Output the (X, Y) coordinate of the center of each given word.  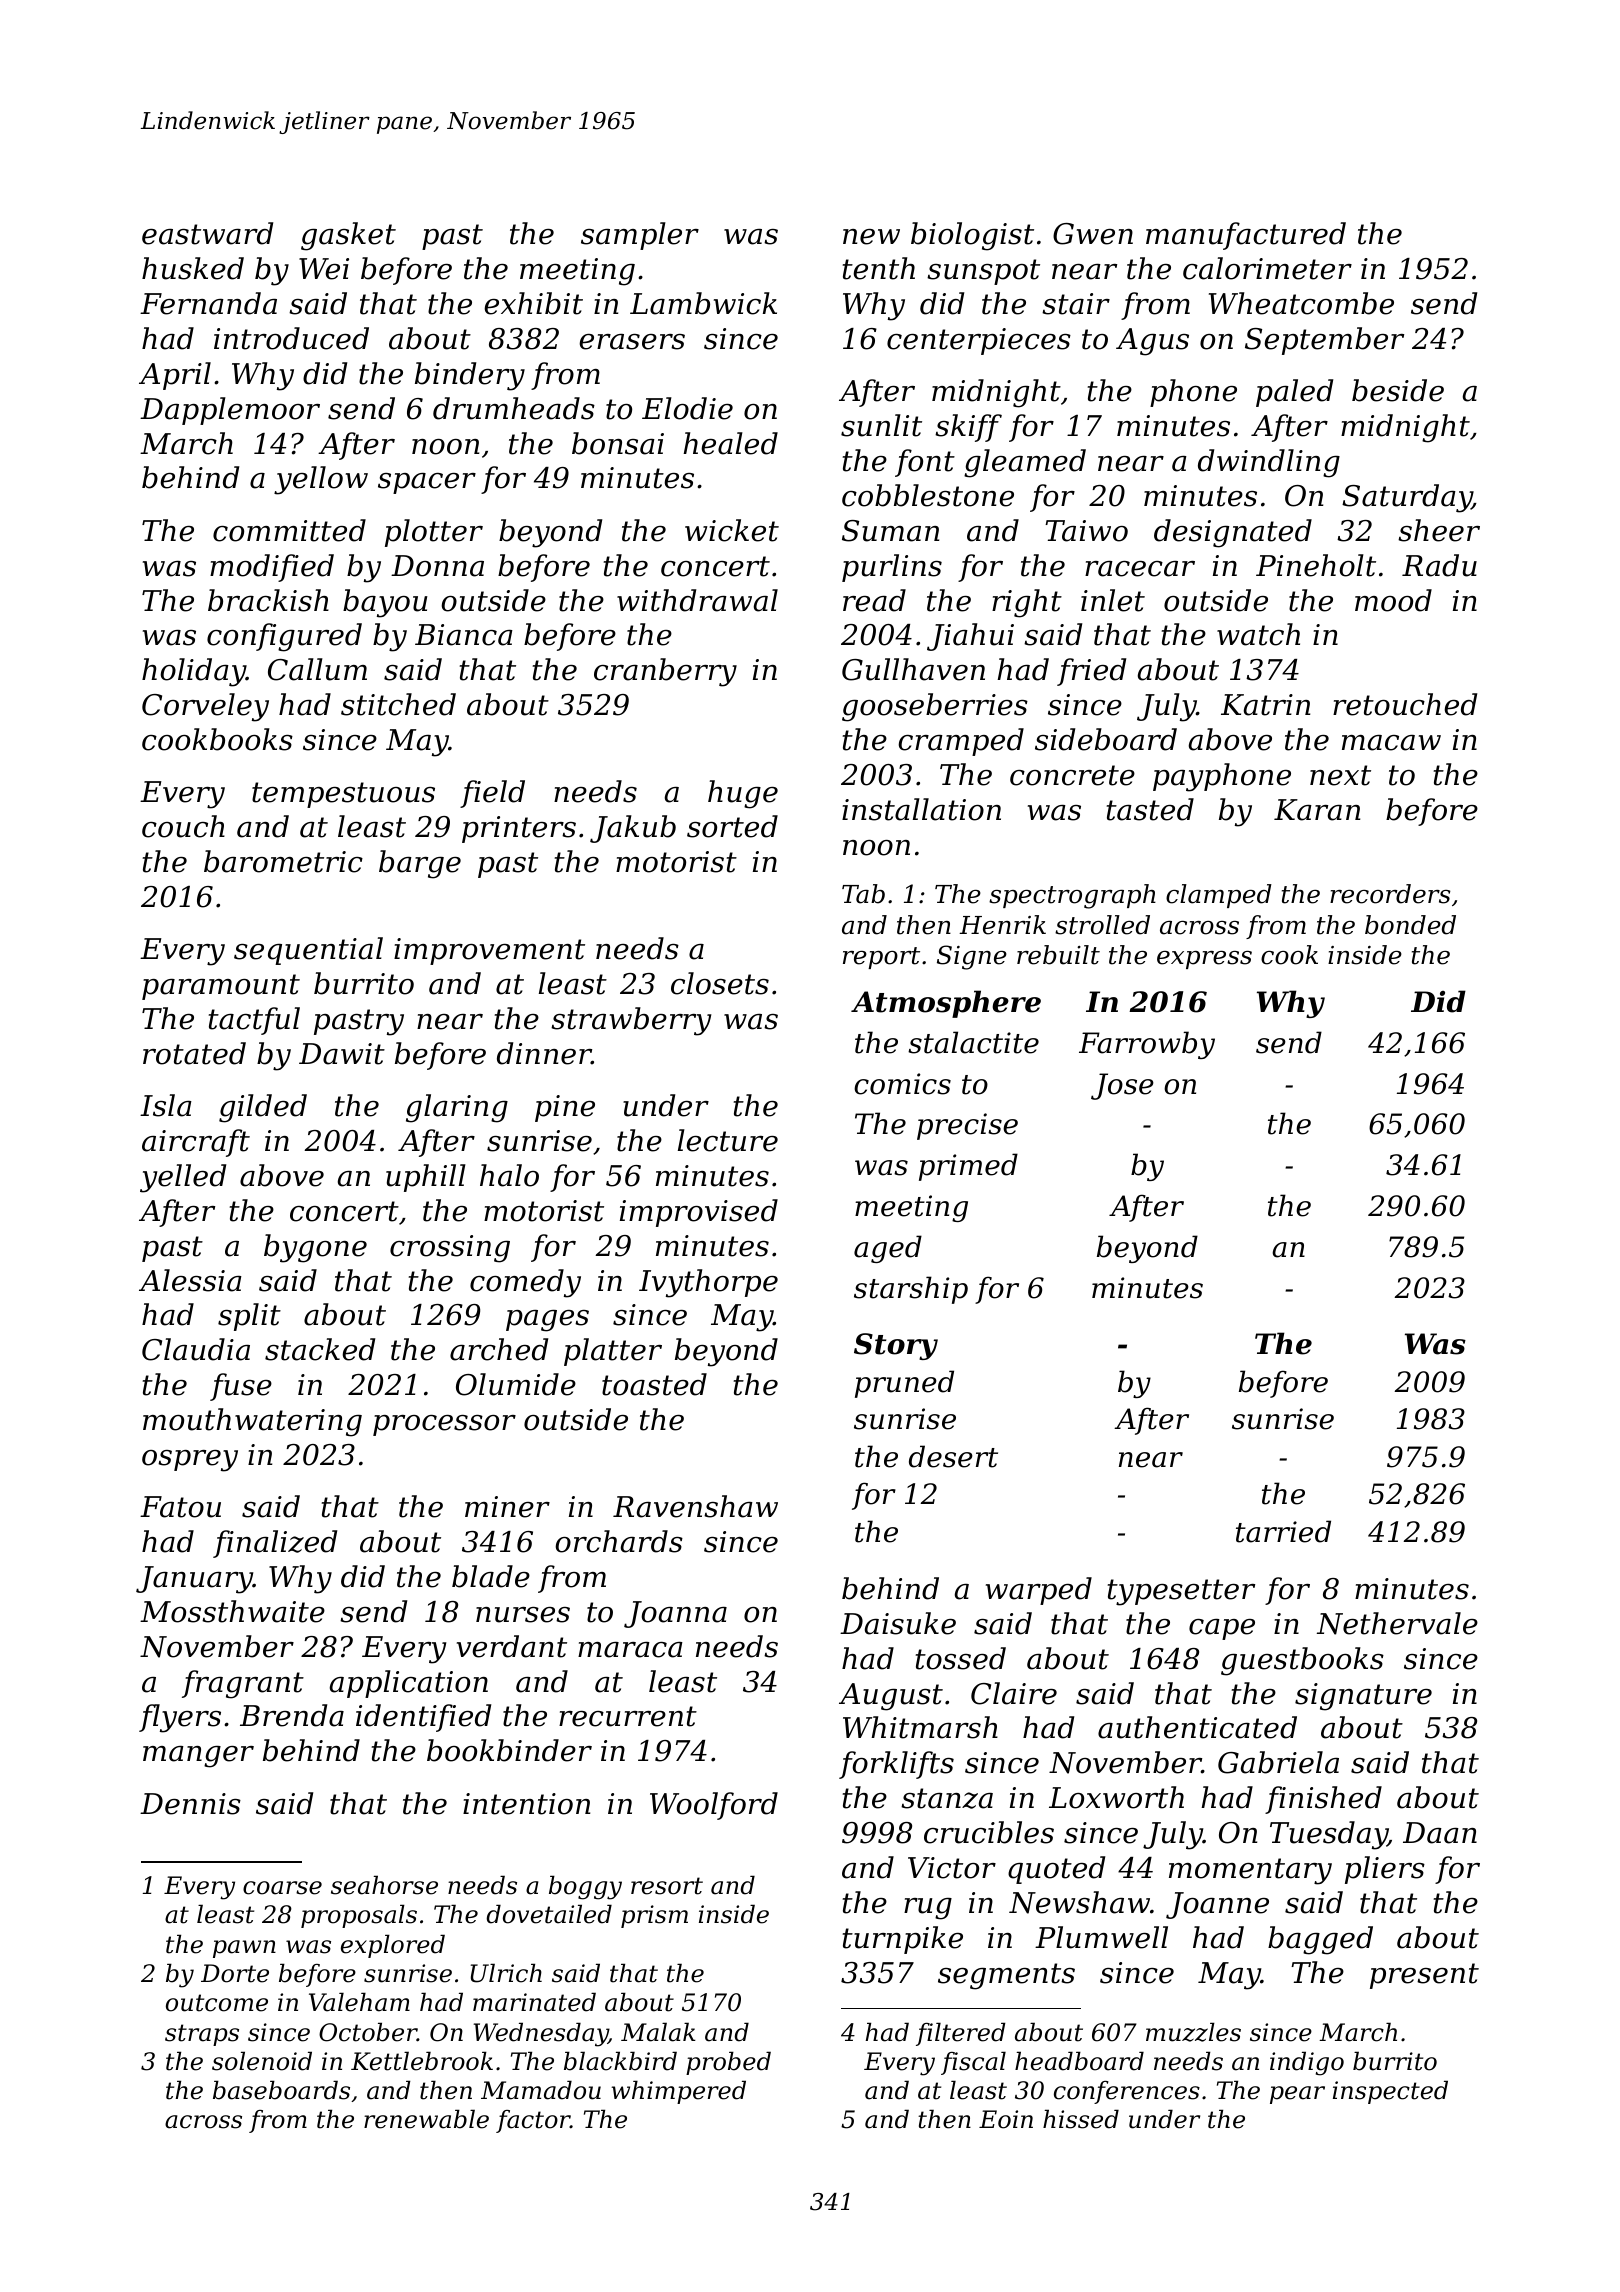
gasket (348, 236)
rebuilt (1058, 955)
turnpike (903, 1940)
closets (720, 983)
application (409, 1684)
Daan (1440, 1833)
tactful (254, 1021)
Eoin (1006, 2119)
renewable (426, 2119)
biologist (972, 236)
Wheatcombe (1301, 303)
